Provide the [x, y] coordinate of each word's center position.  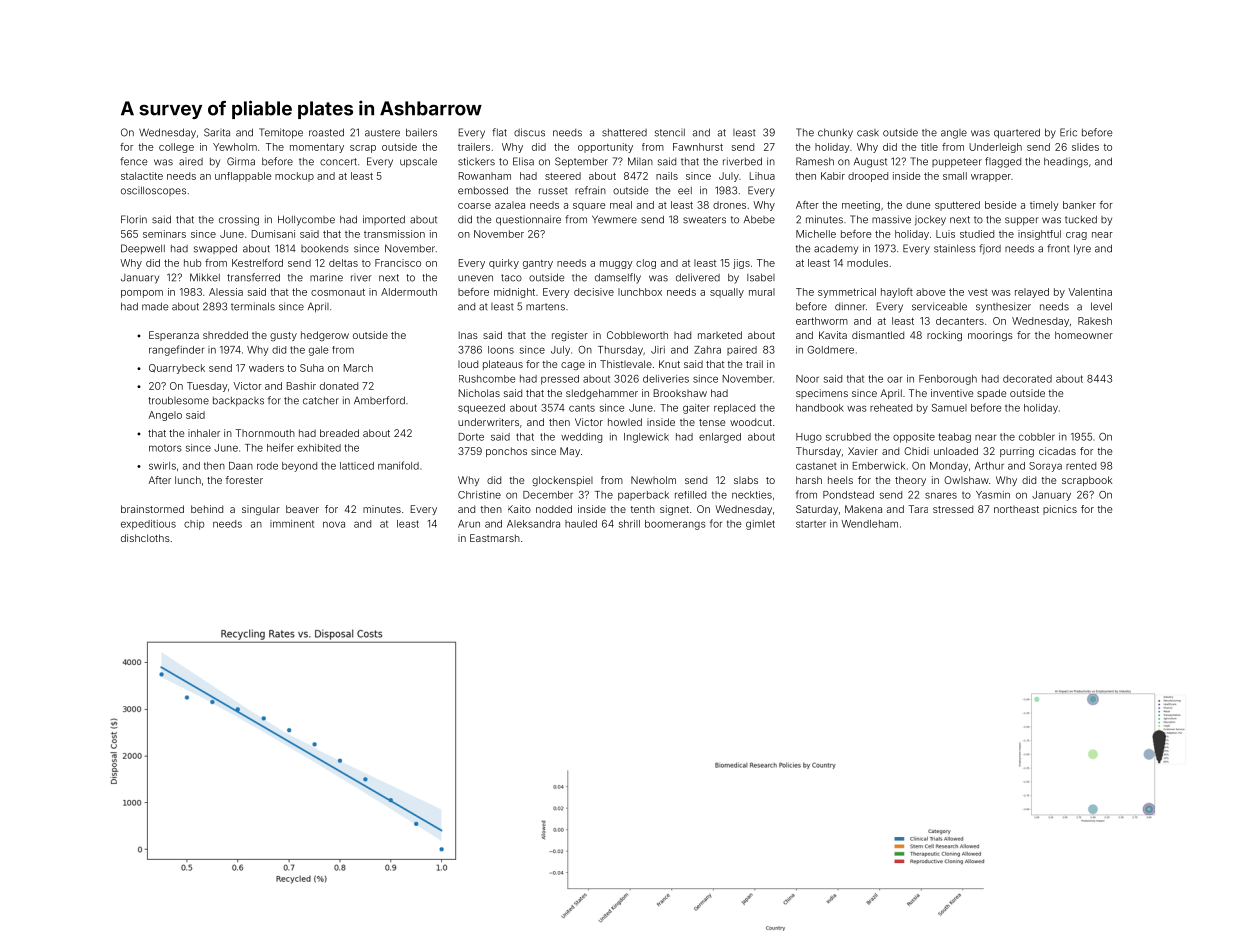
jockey [930, 221]
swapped [215, 249]
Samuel [949, 408]
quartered [1017, 133]
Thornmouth [265, 433]
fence [133, 161]
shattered [624, 133]
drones [729, 205]
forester [244, 480]
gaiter [696, 409]
